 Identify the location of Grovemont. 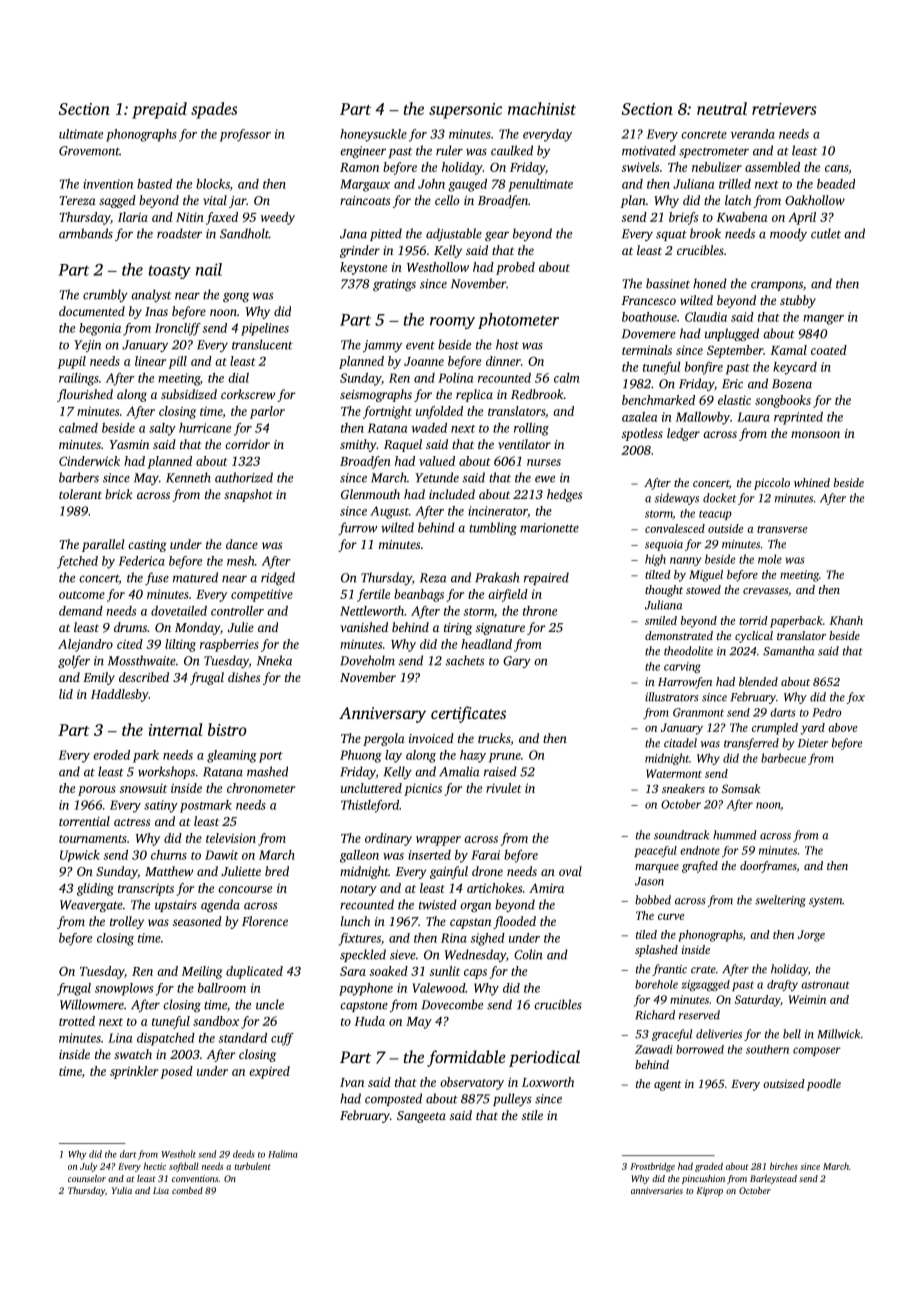
(89, 151).
